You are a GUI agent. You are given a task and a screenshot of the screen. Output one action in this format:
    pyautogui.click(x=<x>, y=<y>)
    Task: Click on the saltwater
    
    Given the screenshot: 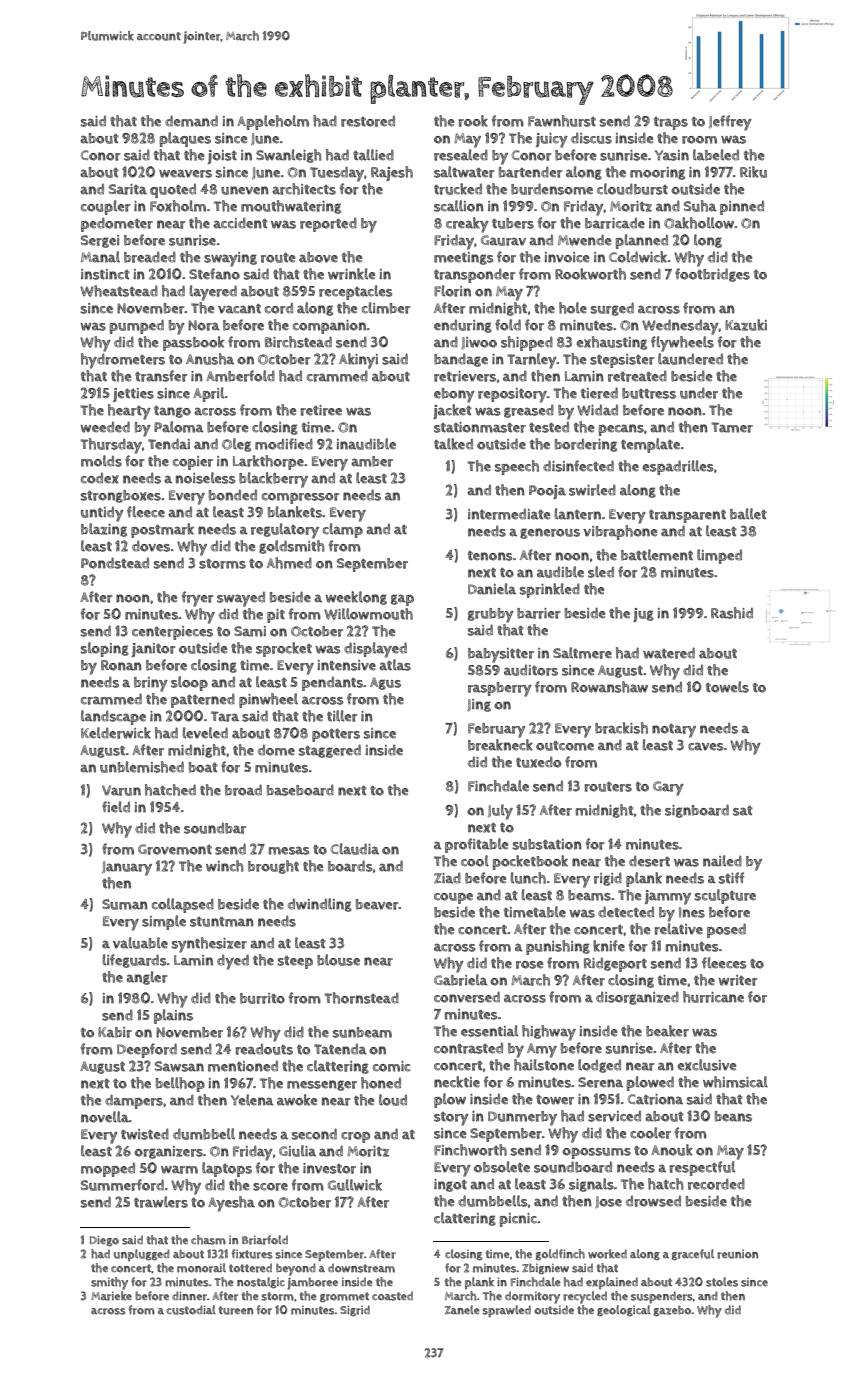 What is the action you would take?
    pyautogui.click(x=464, y=172)
